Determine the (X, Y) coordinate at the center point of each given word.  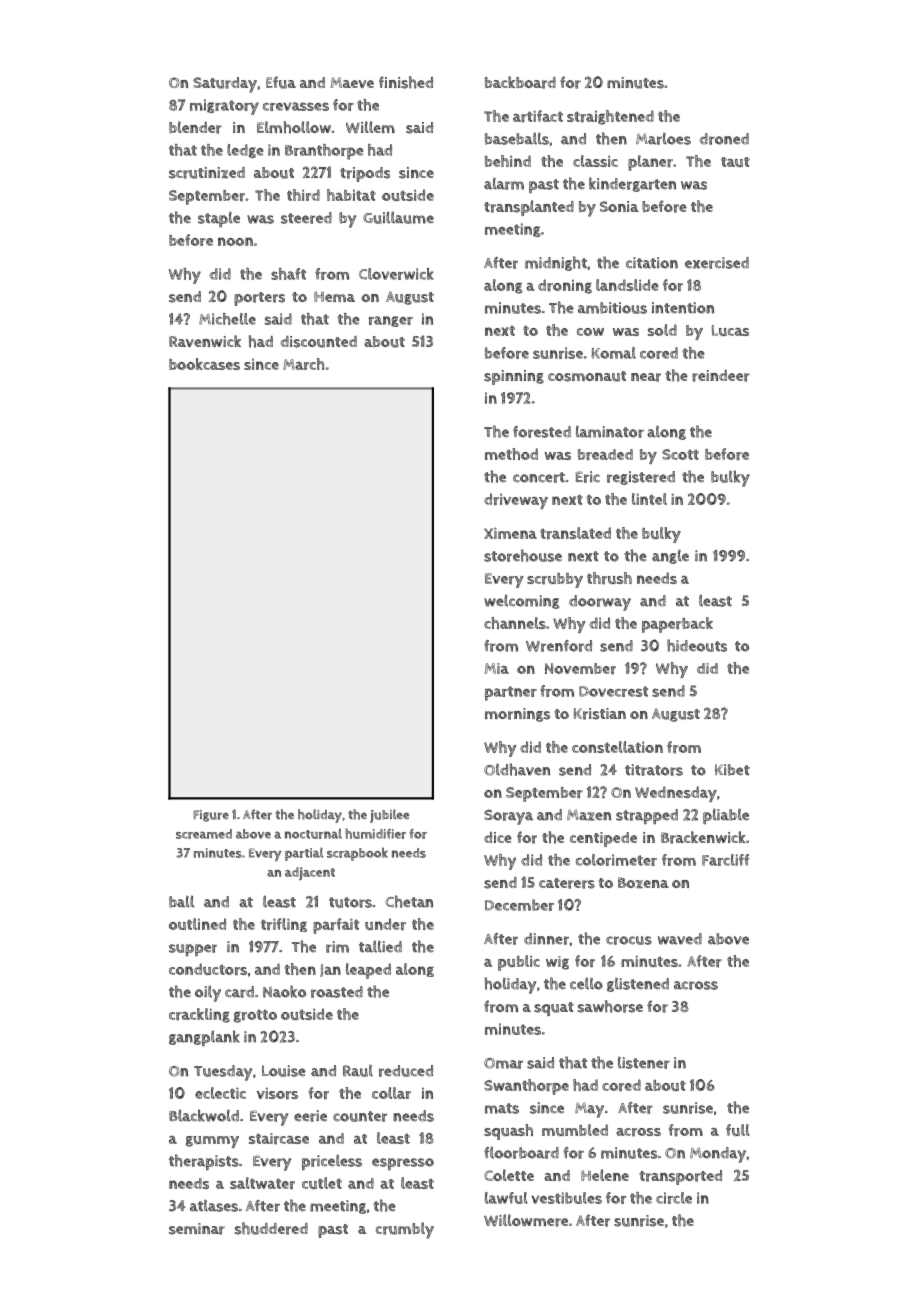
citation (652, 263)
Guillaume (398, 217)
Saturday (225, 85)
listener (644, 1063)
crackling (199, 1015)
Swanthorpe (526, 1087)
